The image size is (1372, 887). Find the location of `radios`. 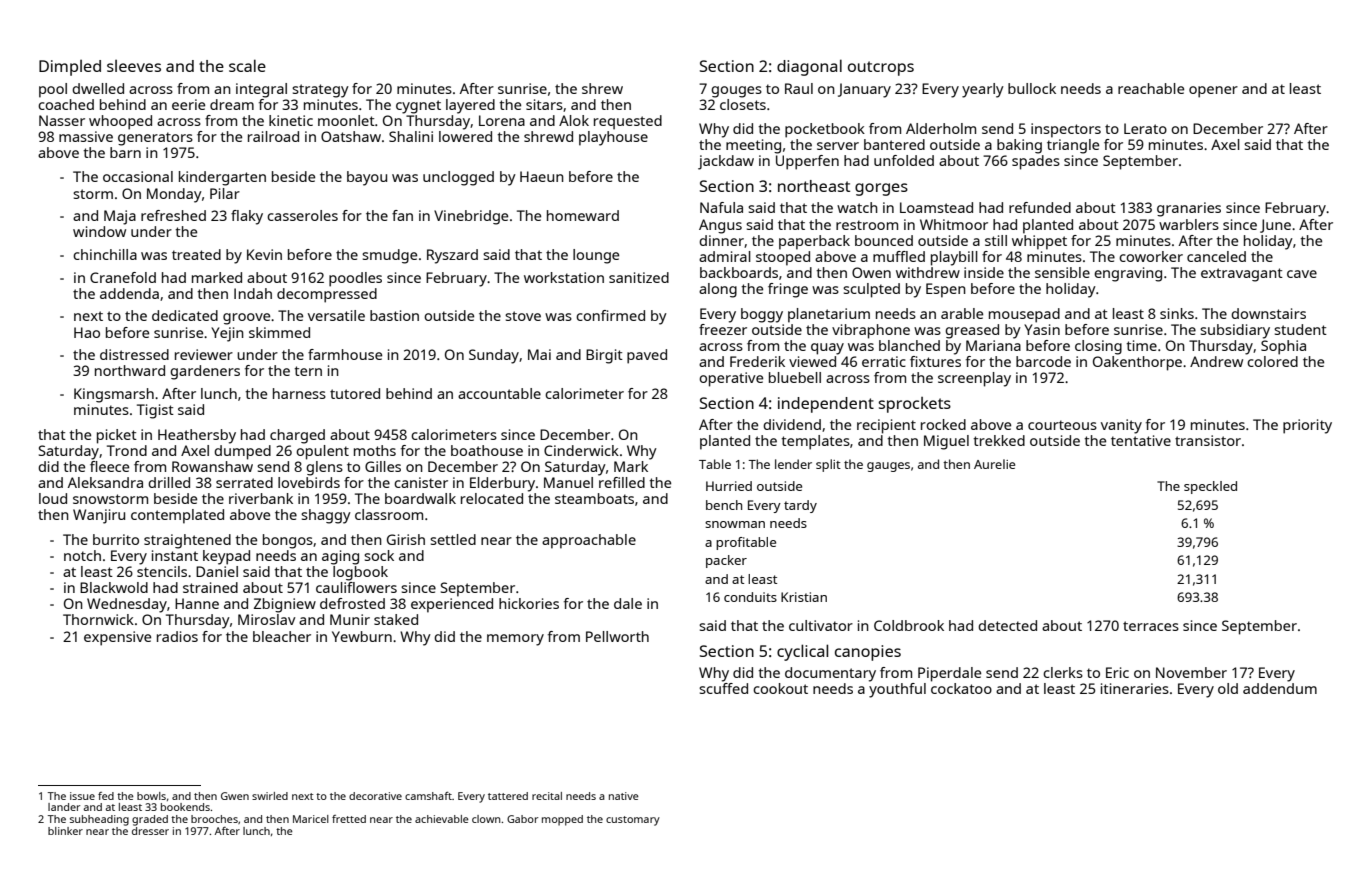

radios is located at coordinates (177, 636).
